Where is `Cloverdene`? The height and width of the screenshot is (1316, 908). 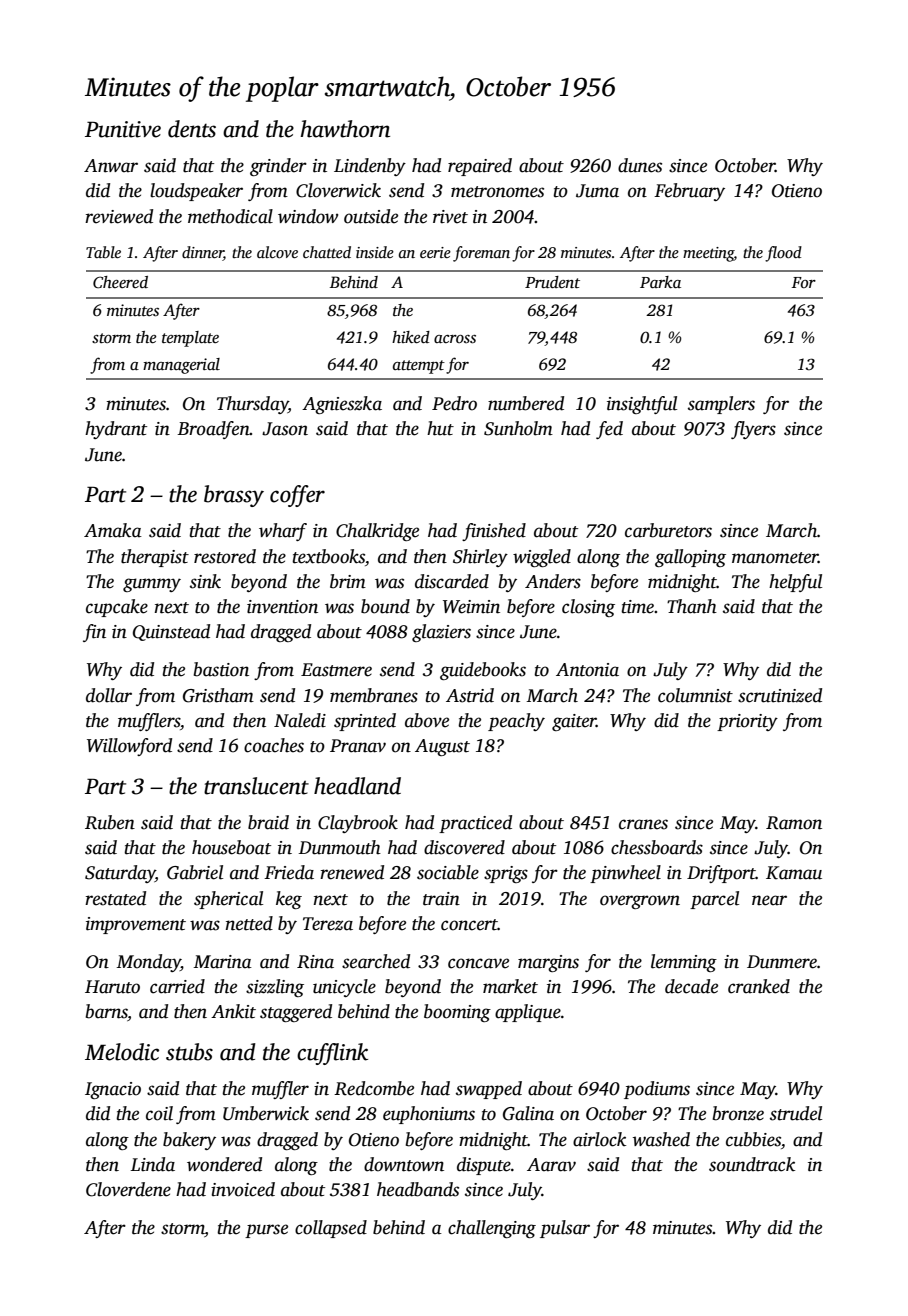 Cloverdene is located at coordinates (128, 1189).
